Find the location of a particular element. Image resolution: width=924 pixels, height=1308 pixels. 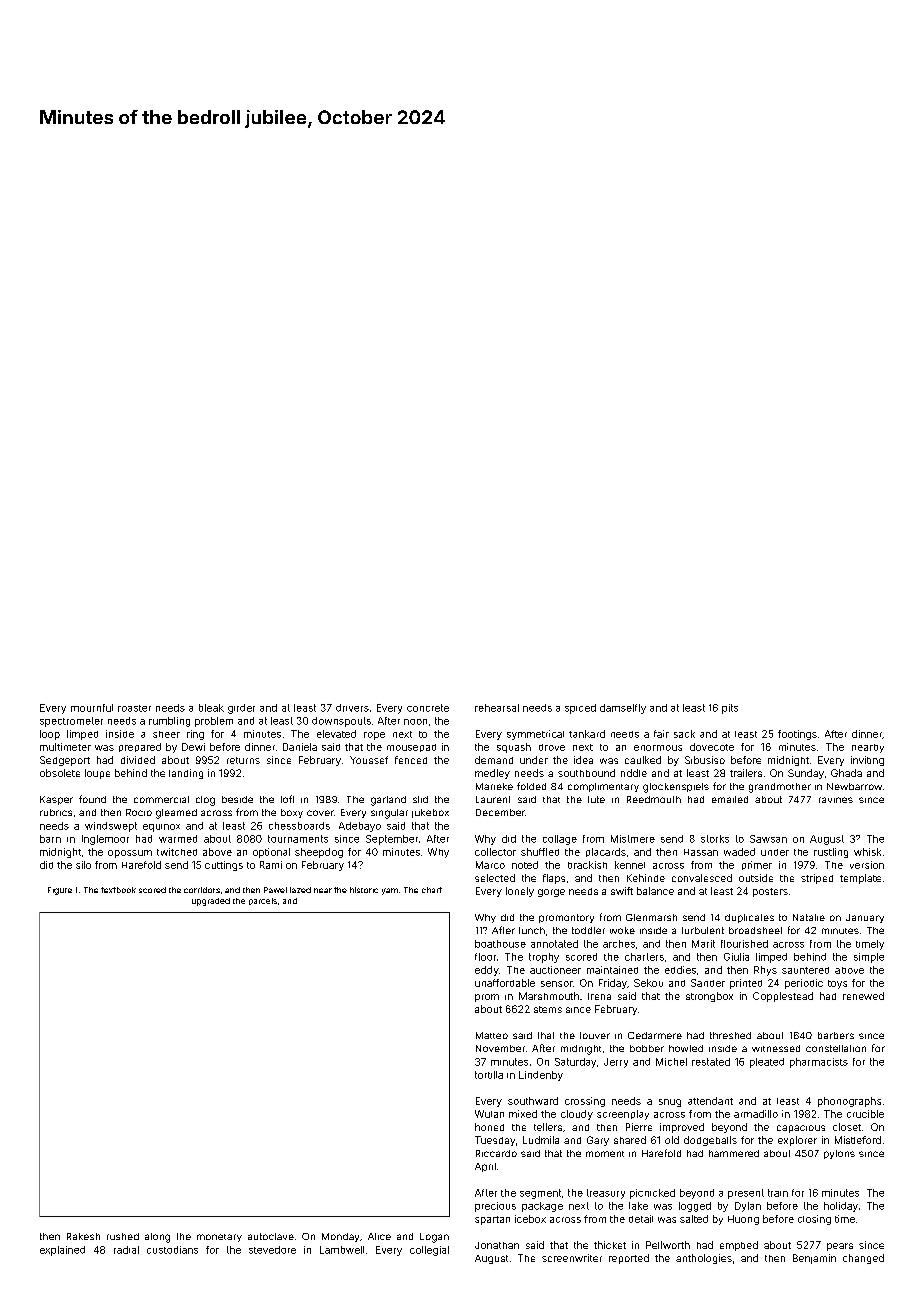

girder is located at coordinates (241, 709).
